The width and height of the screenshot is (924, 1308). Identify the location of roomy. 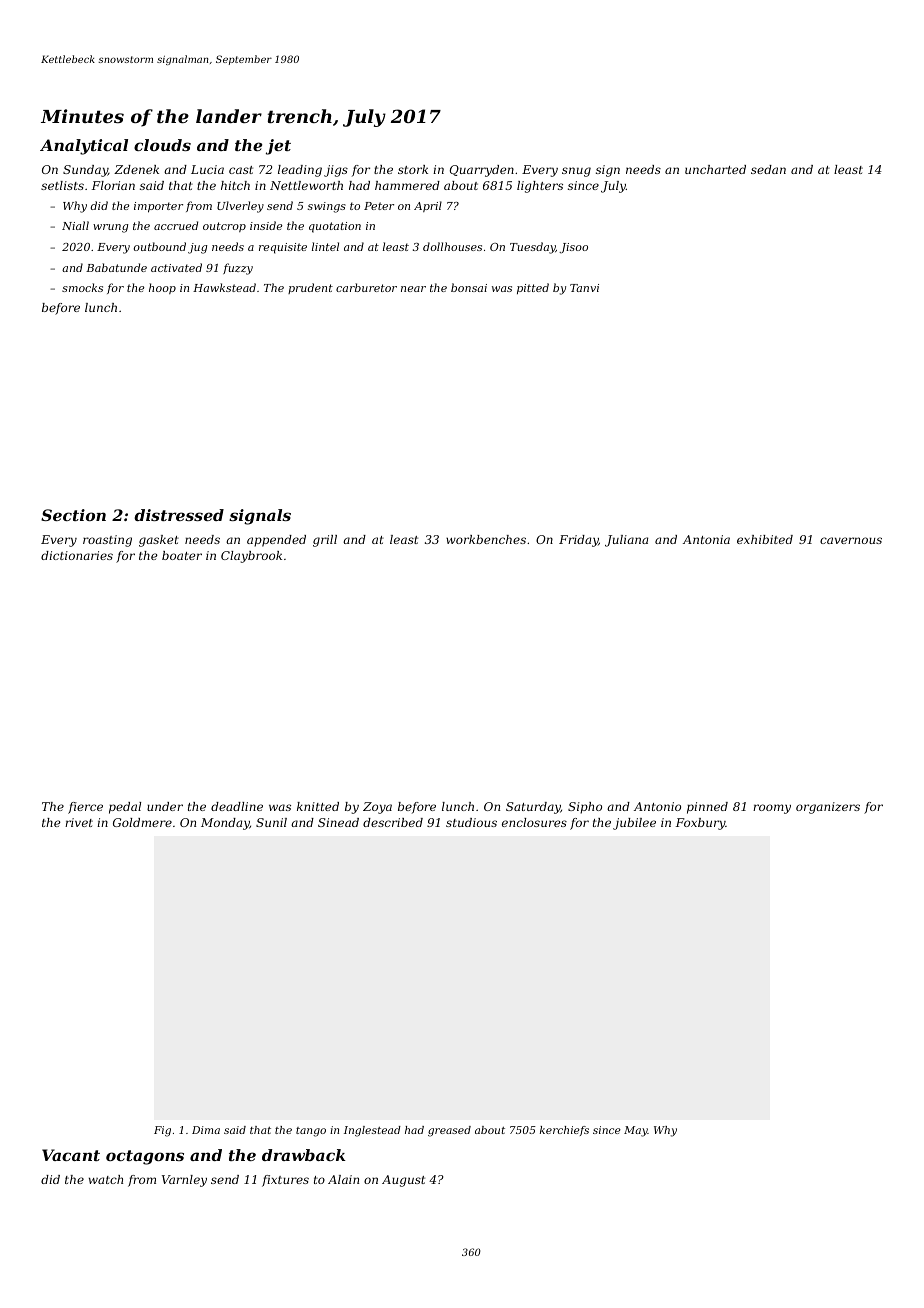
(772, 809).
